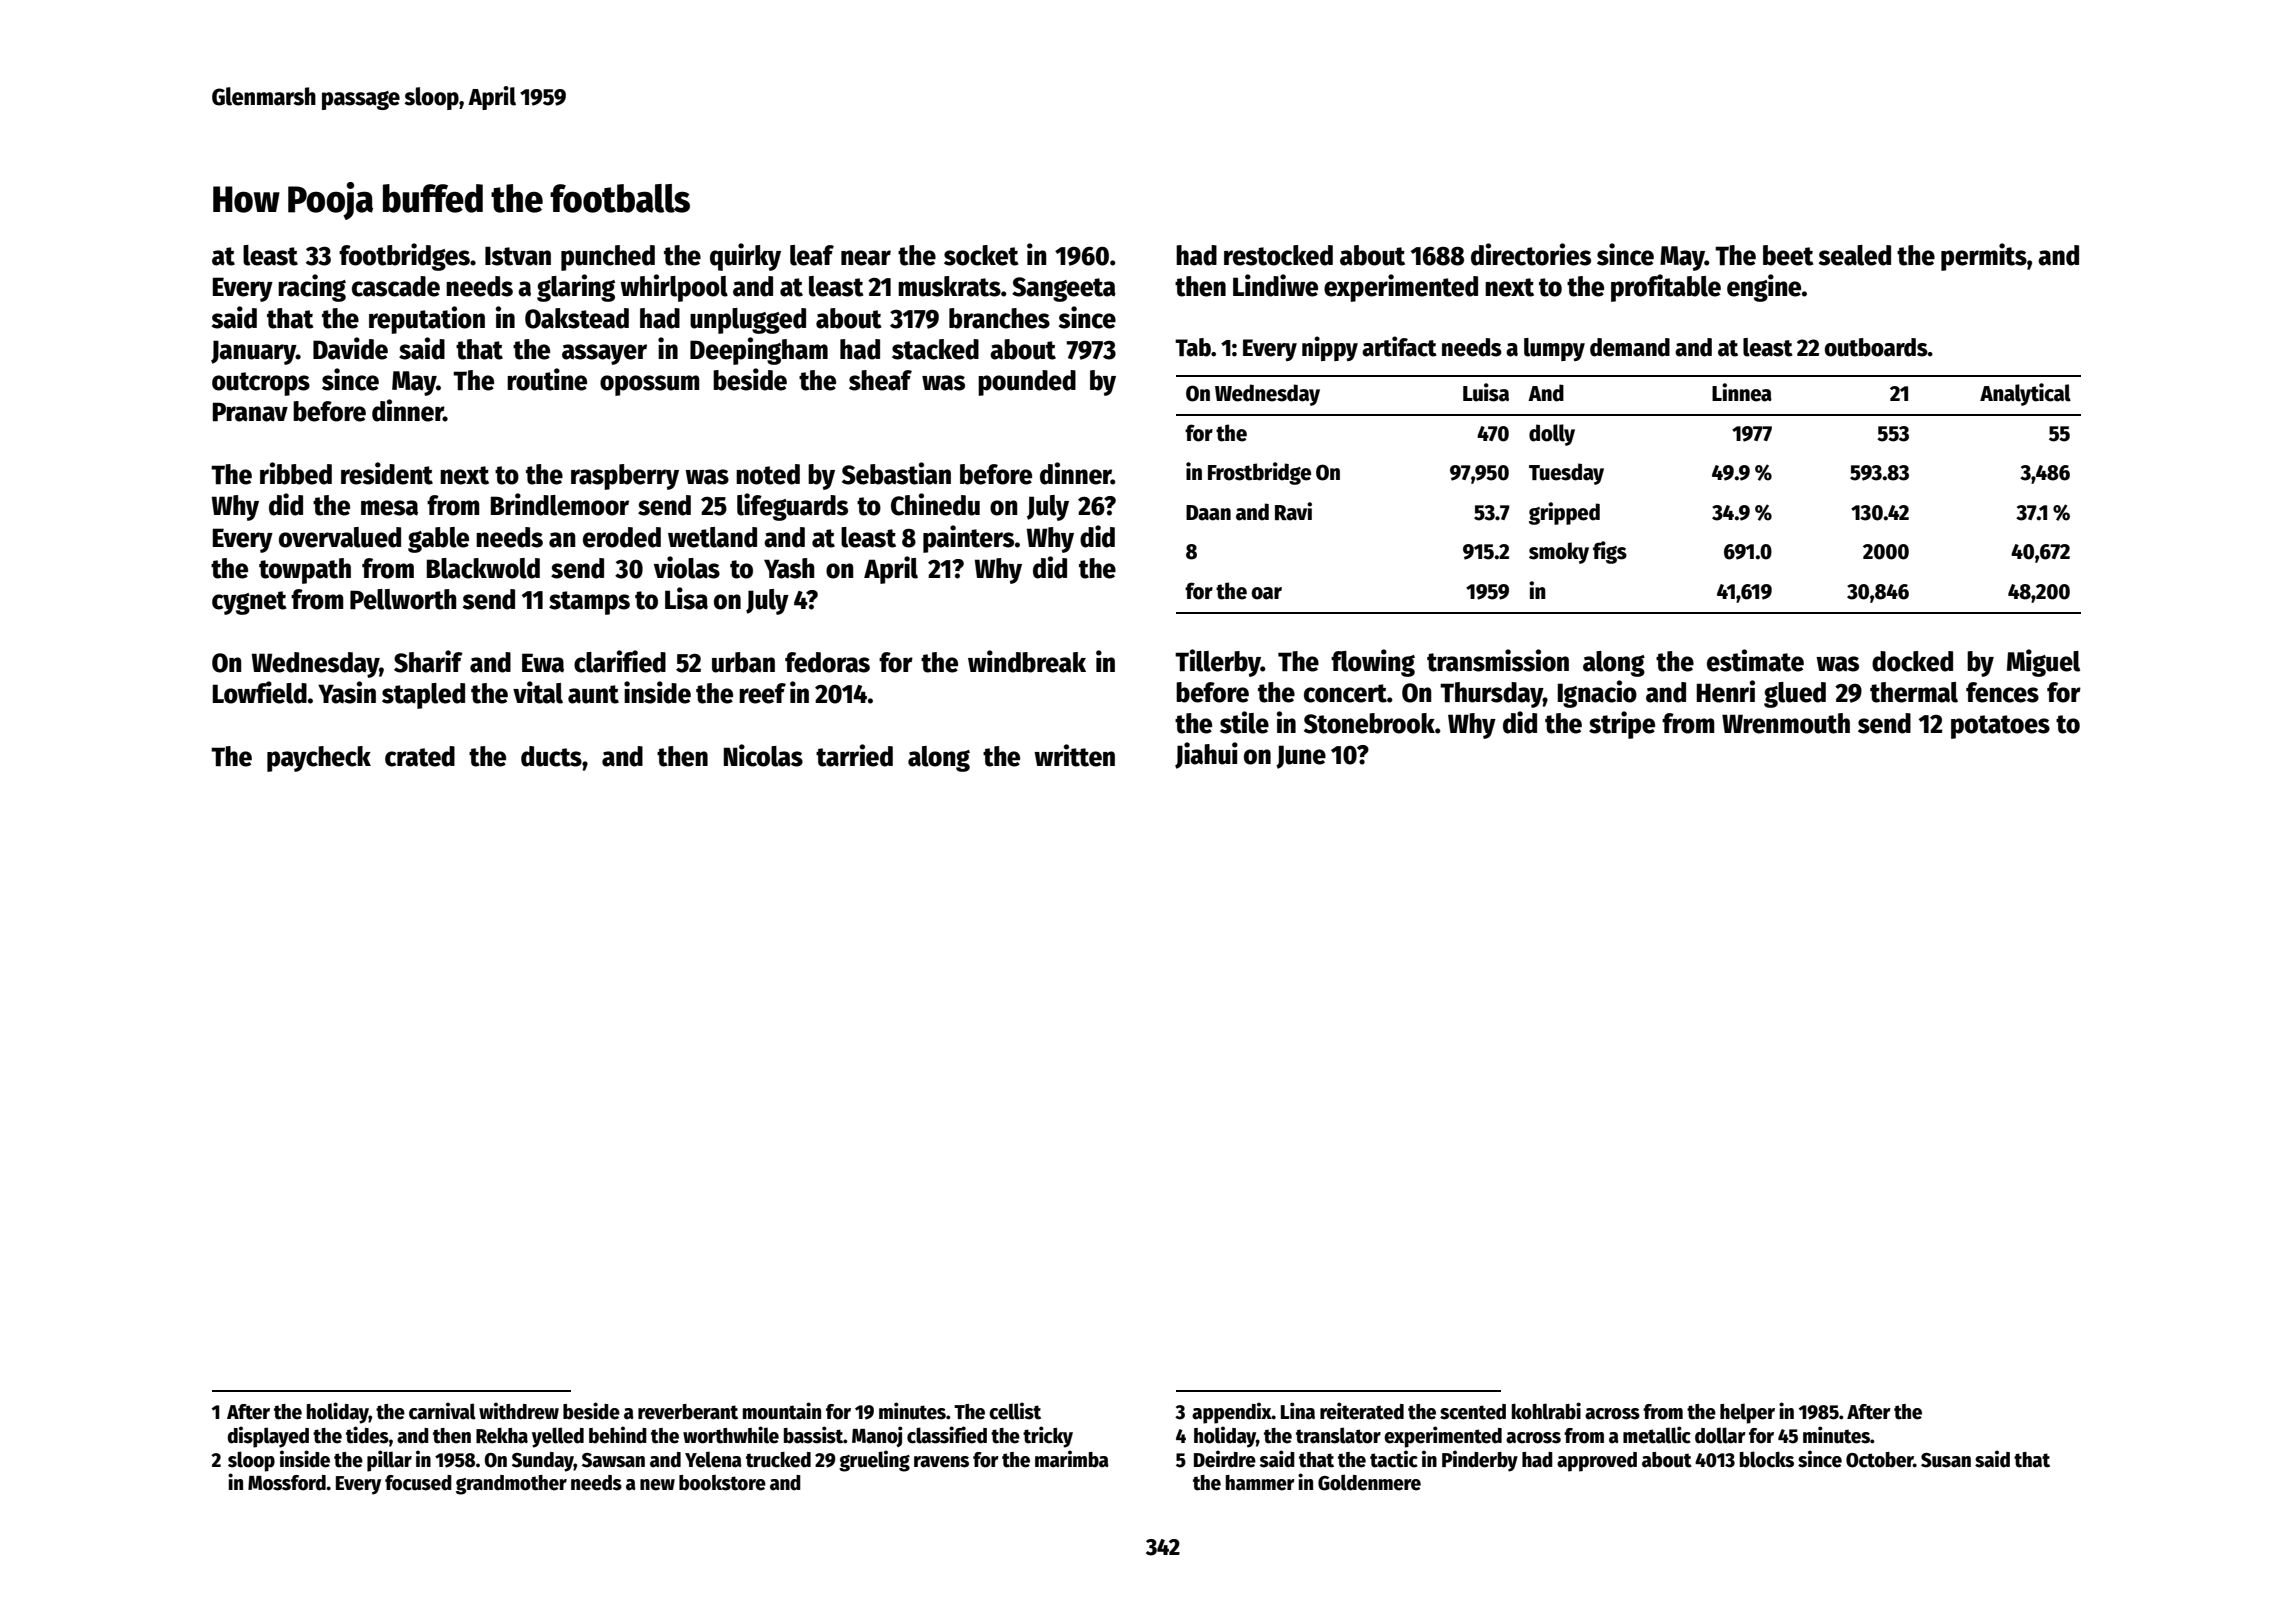 The image size is (2292, 1620). I want to click on yelled, so click(558, 1437).
